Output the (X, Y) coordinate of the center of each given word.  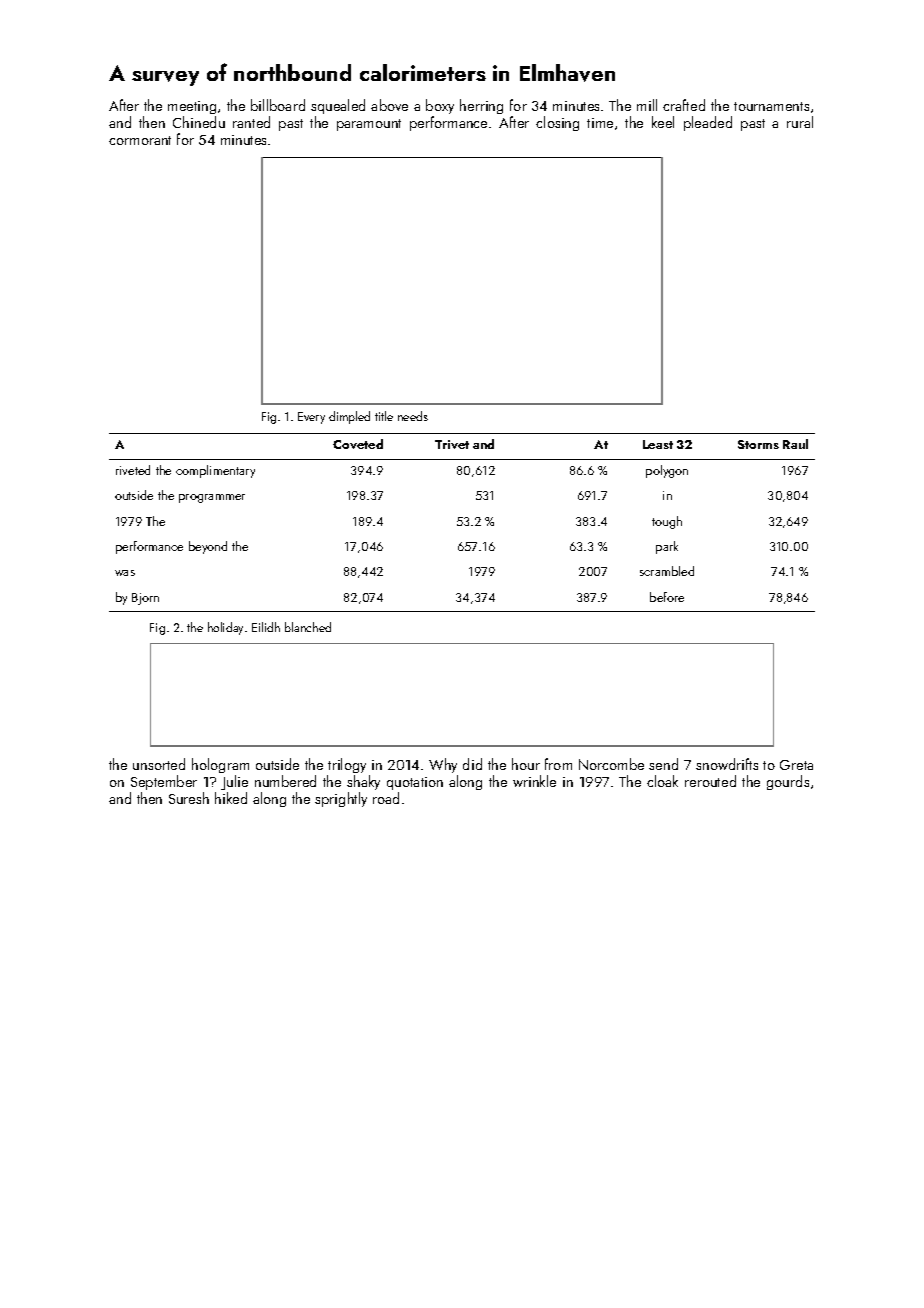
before (667, 597)
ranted (251, 122)
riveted (133, 470)
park (667, 547)
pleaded (708, 123)
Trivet (452, 444)
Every (311, 418)
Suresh (189, 798)
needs (413, 416)
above (389, 105)
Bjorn (145, 599)
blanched (308, 627)
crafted (684, 105)
